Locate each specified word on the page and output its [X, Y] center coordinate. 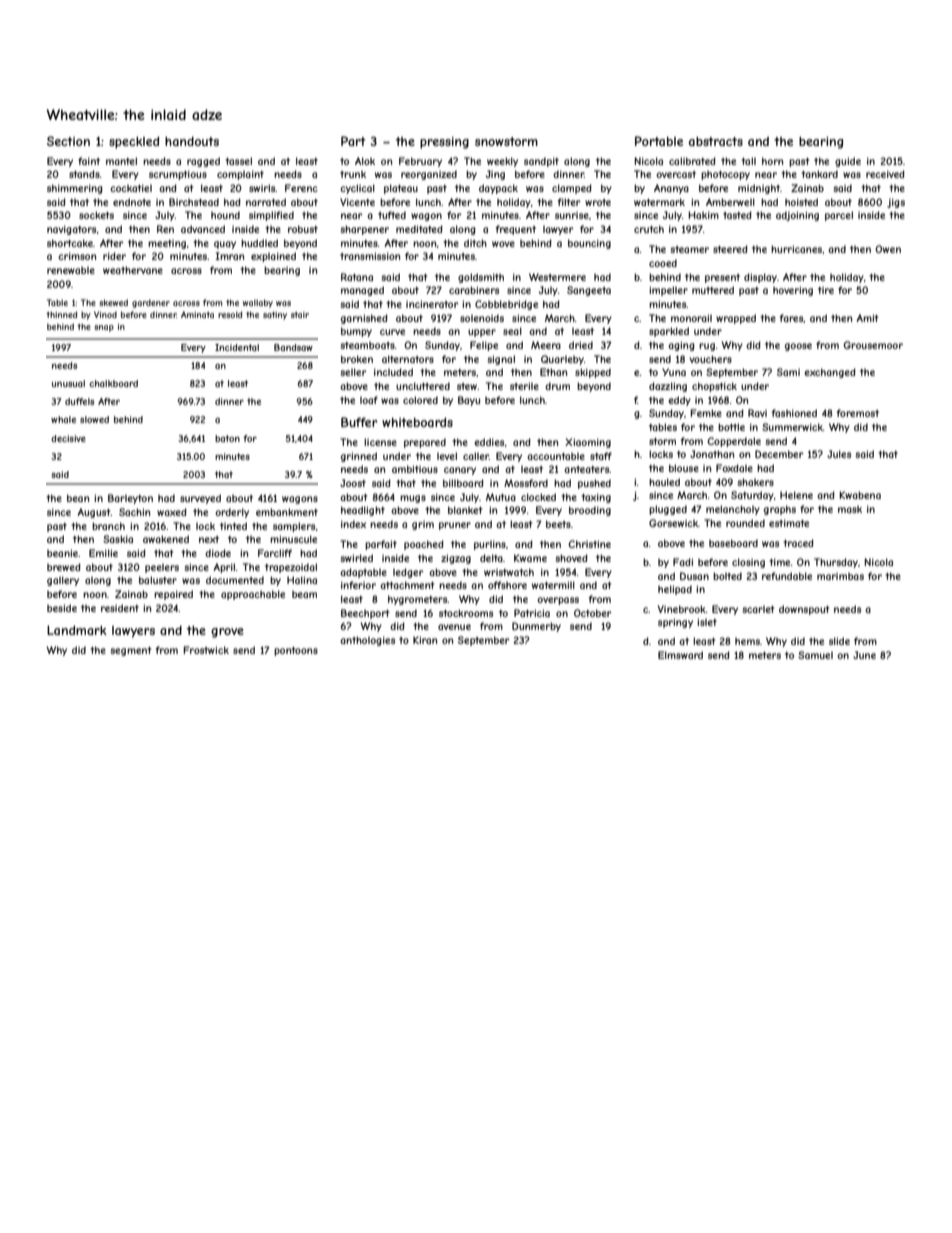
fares [792, 318]
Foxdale [734, 468]
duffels [79, 401]
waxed [172, 512]
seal [512, 331]
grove [227, 633]
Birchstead [194, 202]
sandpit [541, 162]
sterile [524, 386]
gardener [151, 304]
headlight [363, 511]
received [885, 174]
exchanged [830, 373]
